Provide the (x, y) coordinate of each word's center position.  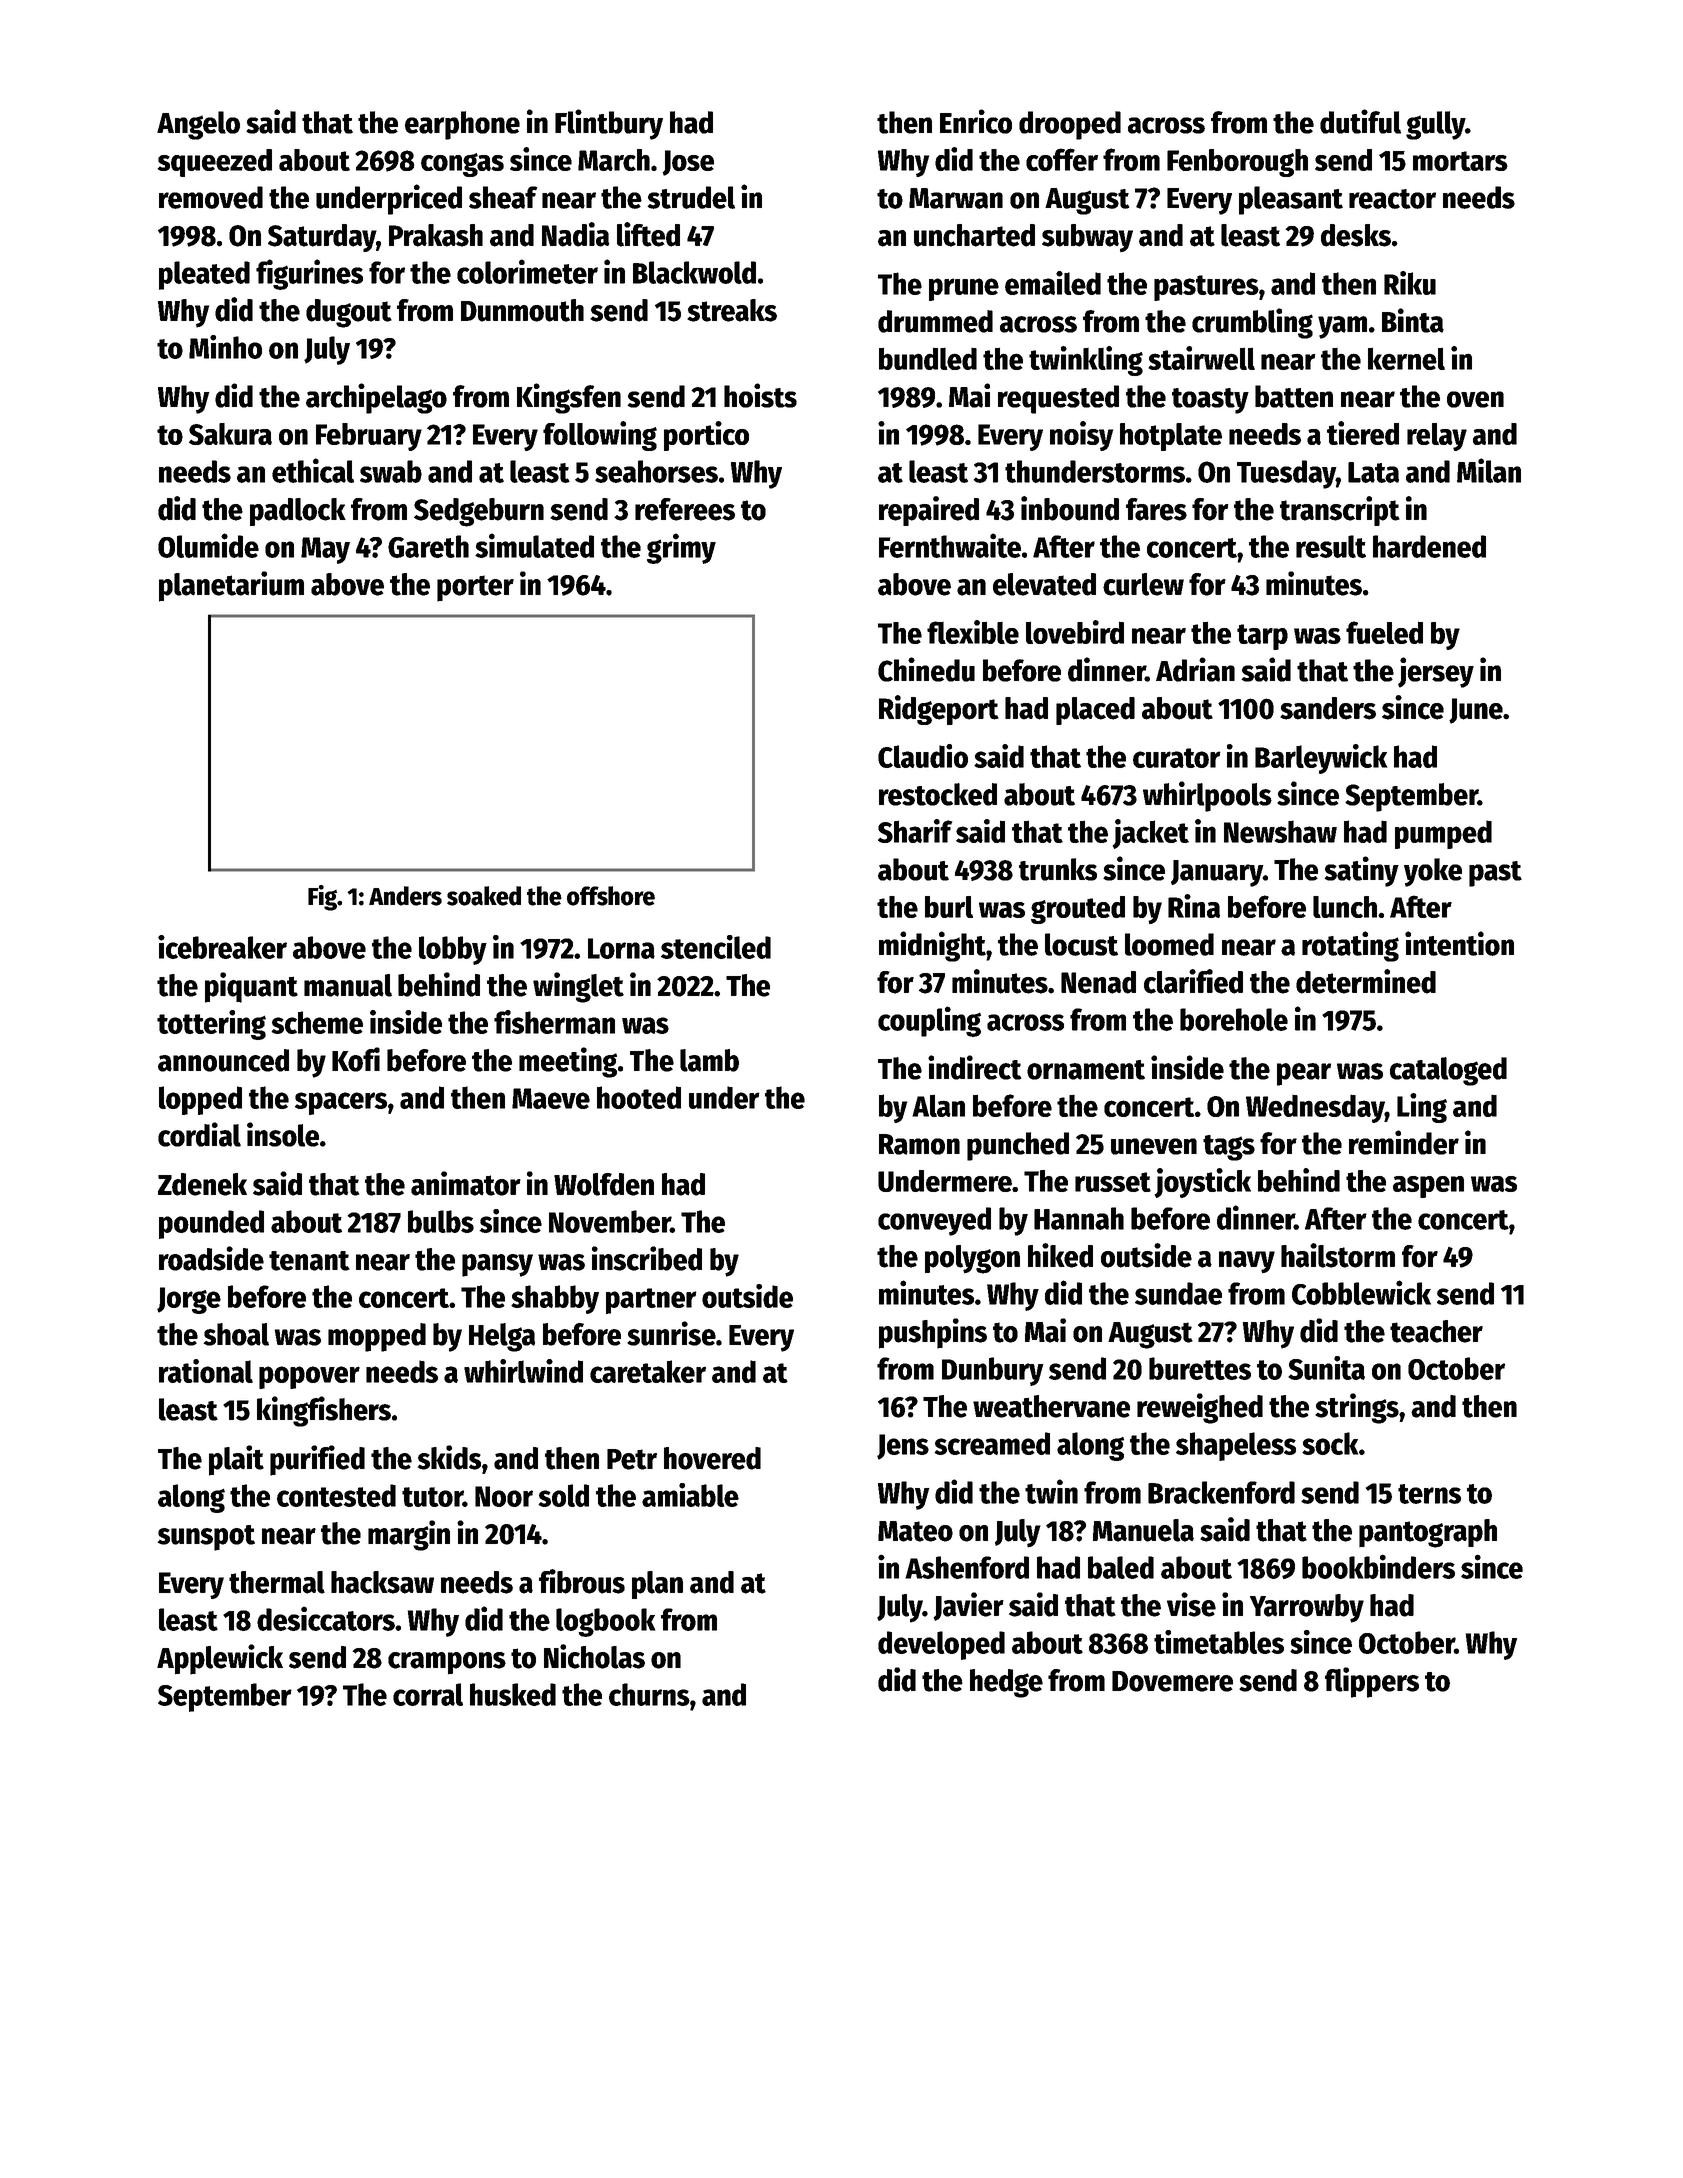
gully (1435, 125)
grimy (681, 548)
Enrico (976, 121)
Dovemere (1172, 1681)
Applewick (220, 1659)
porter (475, 588)
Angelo (198, 125)
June (1476, 711)
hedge (1006, 1683)
